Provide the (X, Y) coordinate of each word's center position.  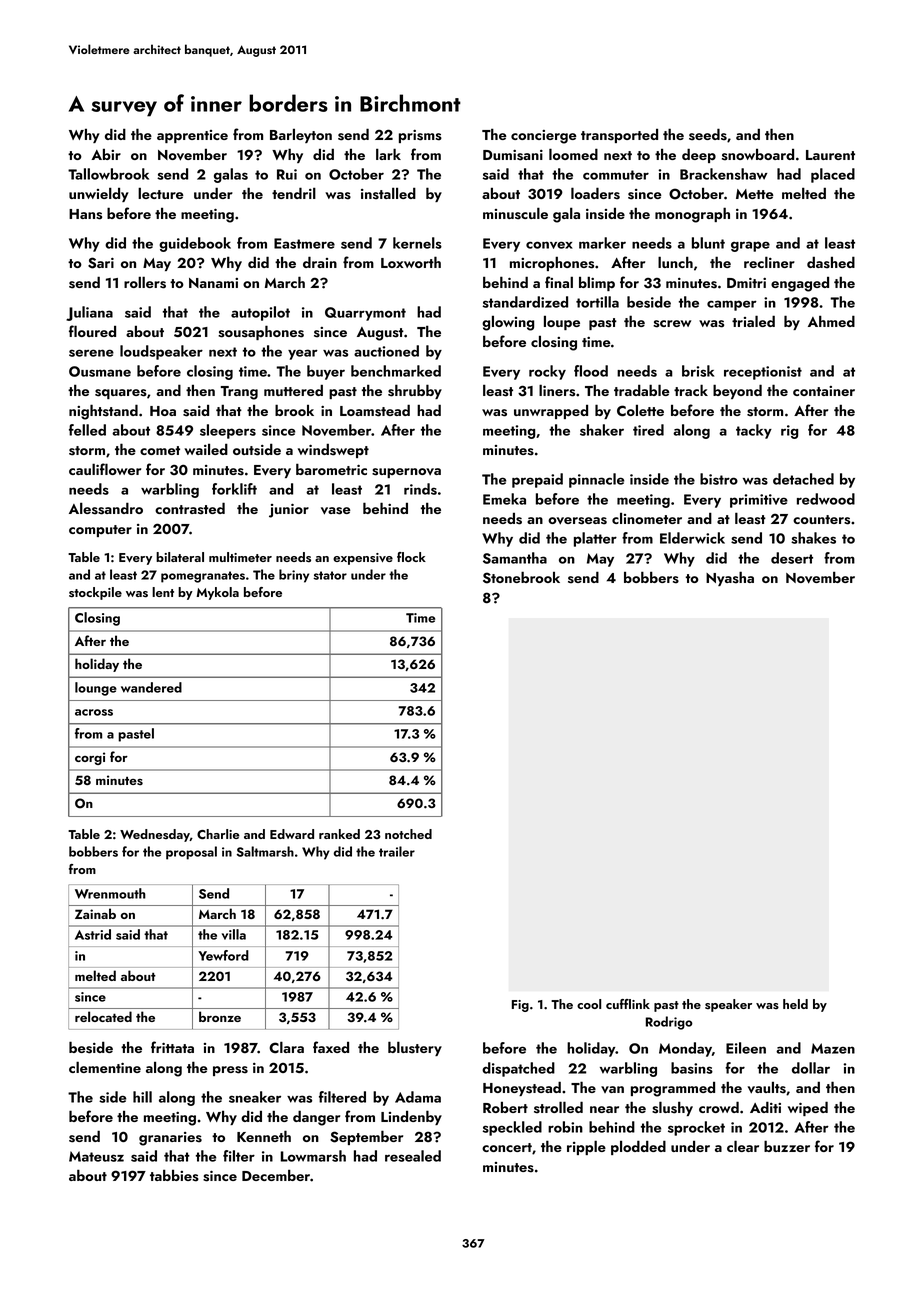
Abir (106, 154)
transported (619, 136)
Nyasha (730, 578)
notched (408, 834)
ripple (586, 1147)
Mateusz (96, 1156)
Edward (292, 834)
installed (388, 193)
